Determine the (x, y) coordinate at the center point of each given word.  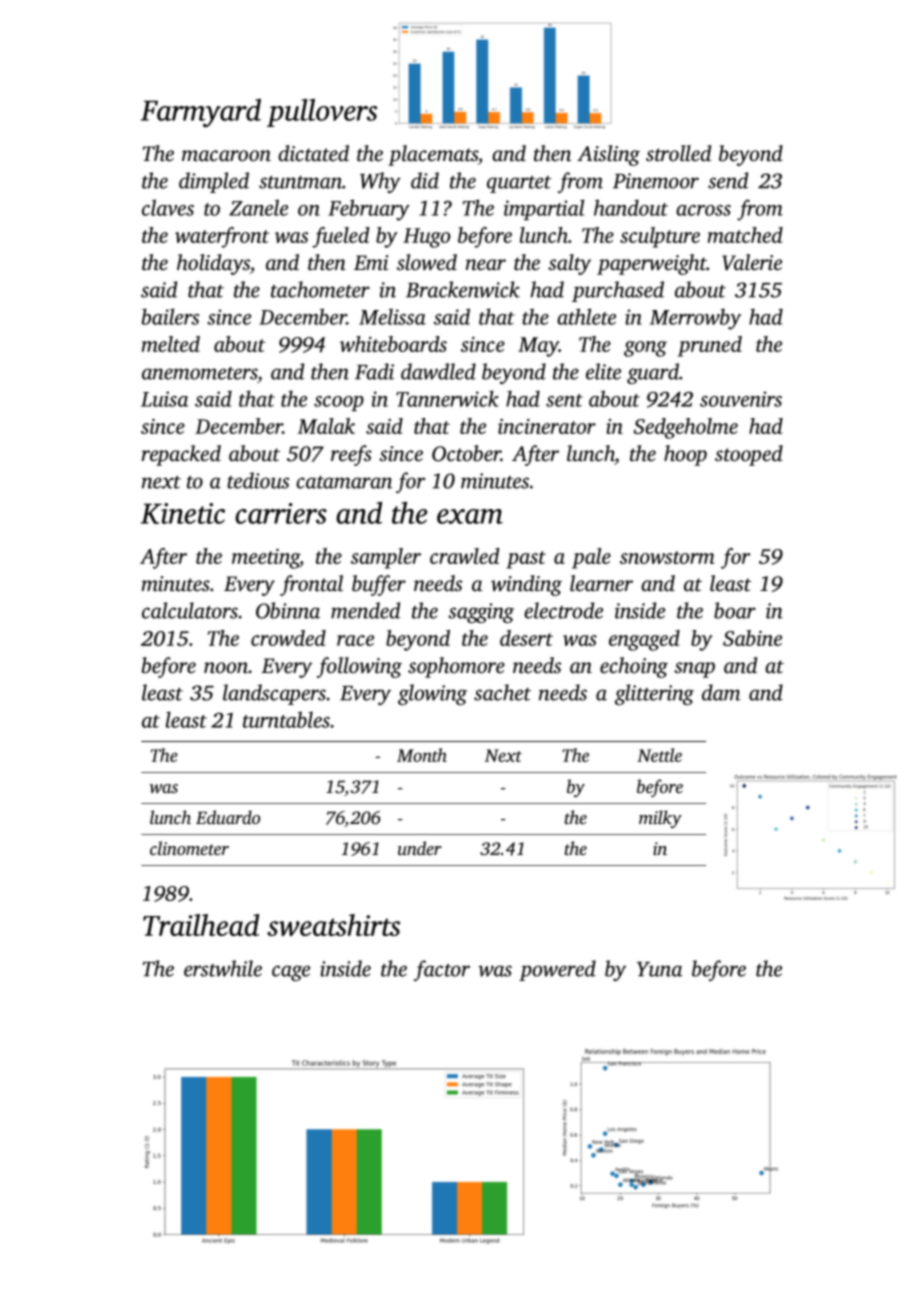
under (420, 848)
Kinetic (183, 513)
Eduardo (228, 817)
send (728, 180)
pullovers (322, 113)
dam (721, 692)
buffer (379, 585)
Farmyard (201, 113)
